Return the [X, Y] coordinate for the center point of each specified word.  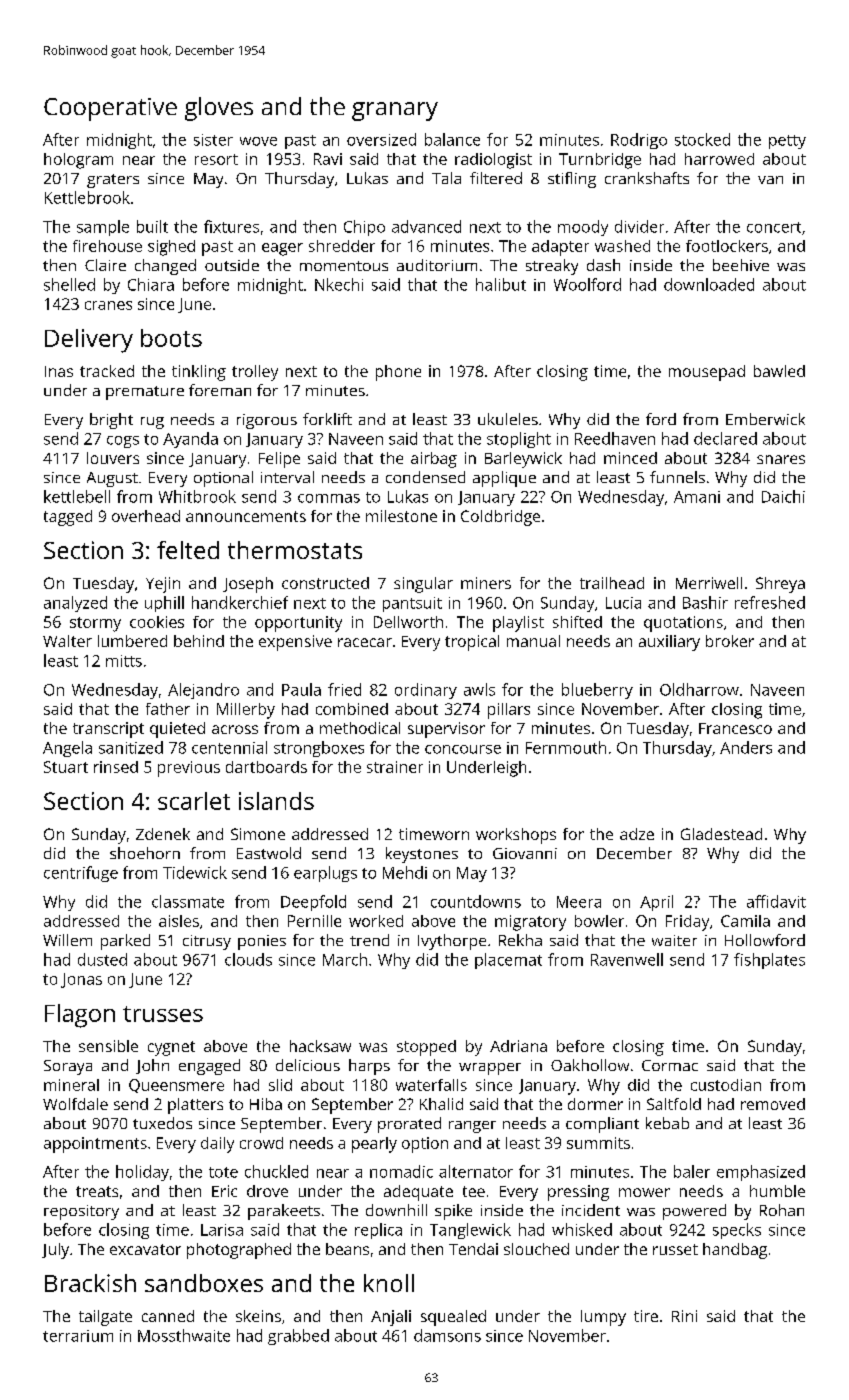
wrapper [490, 1069]
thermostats [295, 550]
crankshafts [647, 178]
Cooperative [110, 109]
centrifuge [81, 874]
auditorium [437, 265]
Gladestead [721, 834]
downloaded [709, 284]
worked [376, 921]
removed [773, 1104]
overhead [146, 516]
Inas [59, 371]
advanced [426, 226]
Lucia [623, 603]
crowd [261, 1143]
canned [168, 1316]
